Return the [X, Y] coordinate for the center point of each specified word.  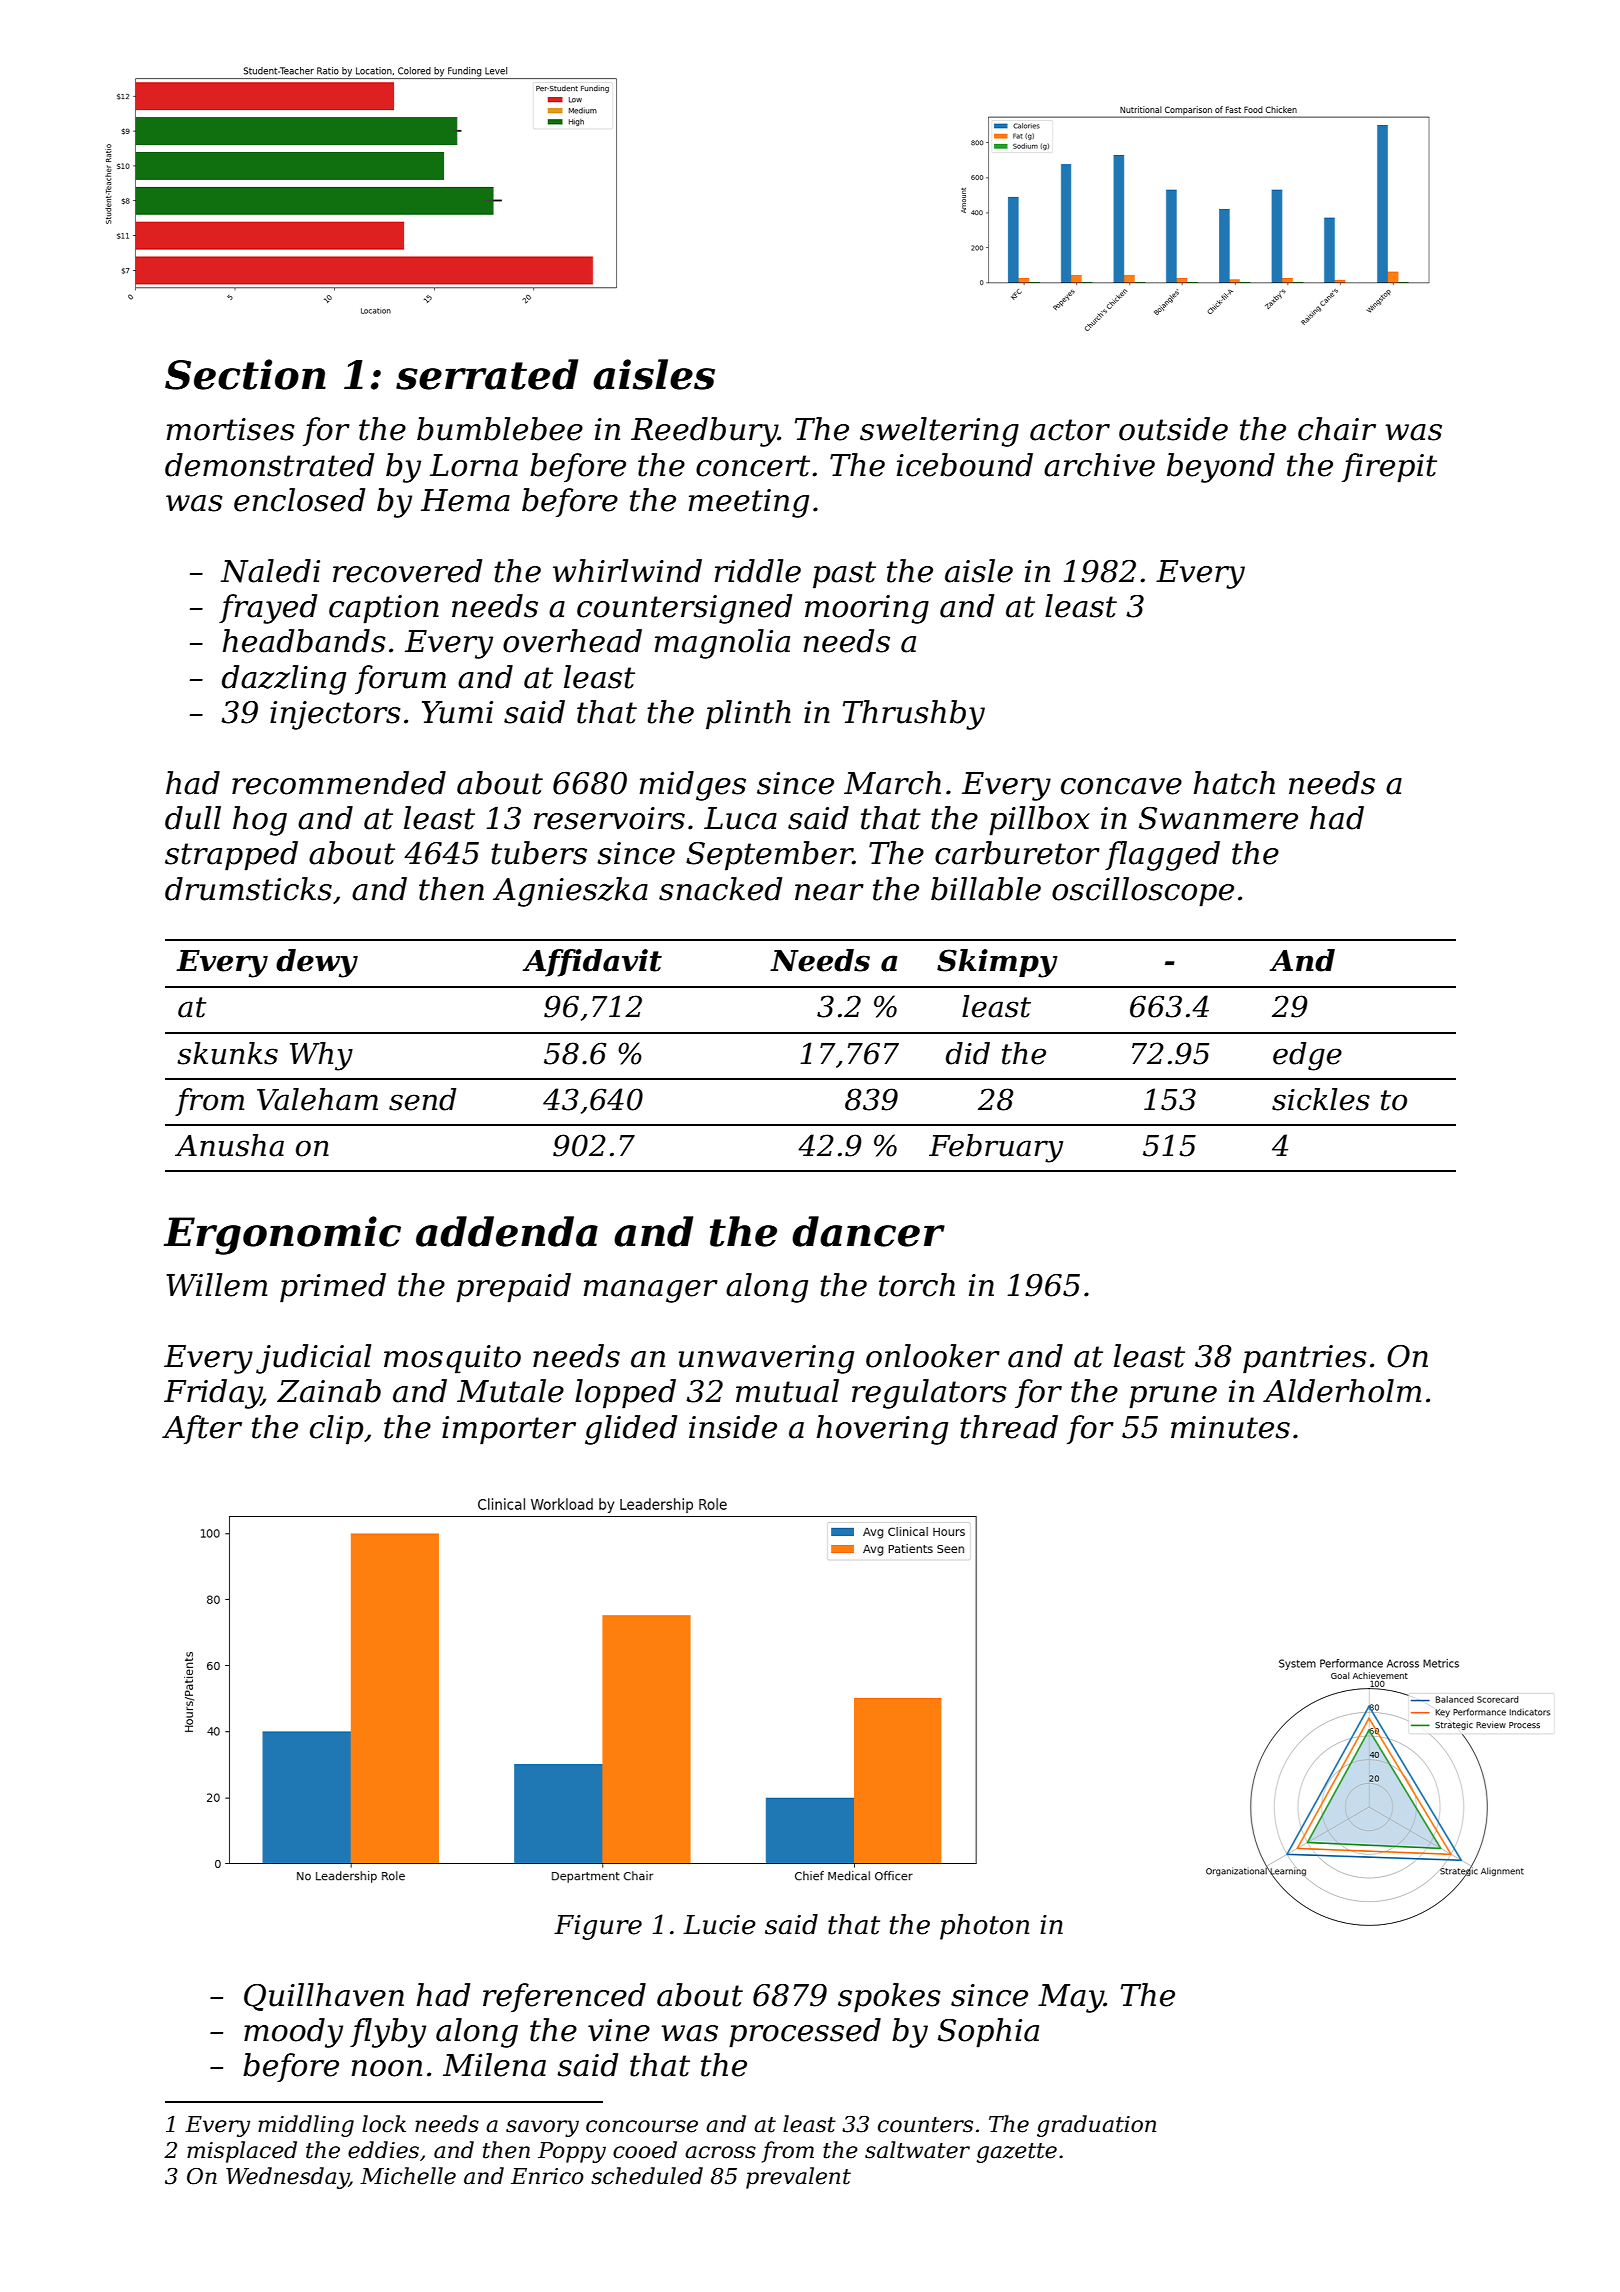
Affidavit [592, 963]
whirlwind [627, 571]
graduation [1096, 2126]
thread [1009, 1427]
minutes [1230, 1427]
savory [542, 2128]
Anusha [229, 1145]
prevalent [798, 2178]
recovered [407, 571]
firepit [1389, 468]
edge [1307, 1056]
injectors [335, 715]
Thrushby [914, 715]
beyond [1221, 468]
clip [336, 1430]
